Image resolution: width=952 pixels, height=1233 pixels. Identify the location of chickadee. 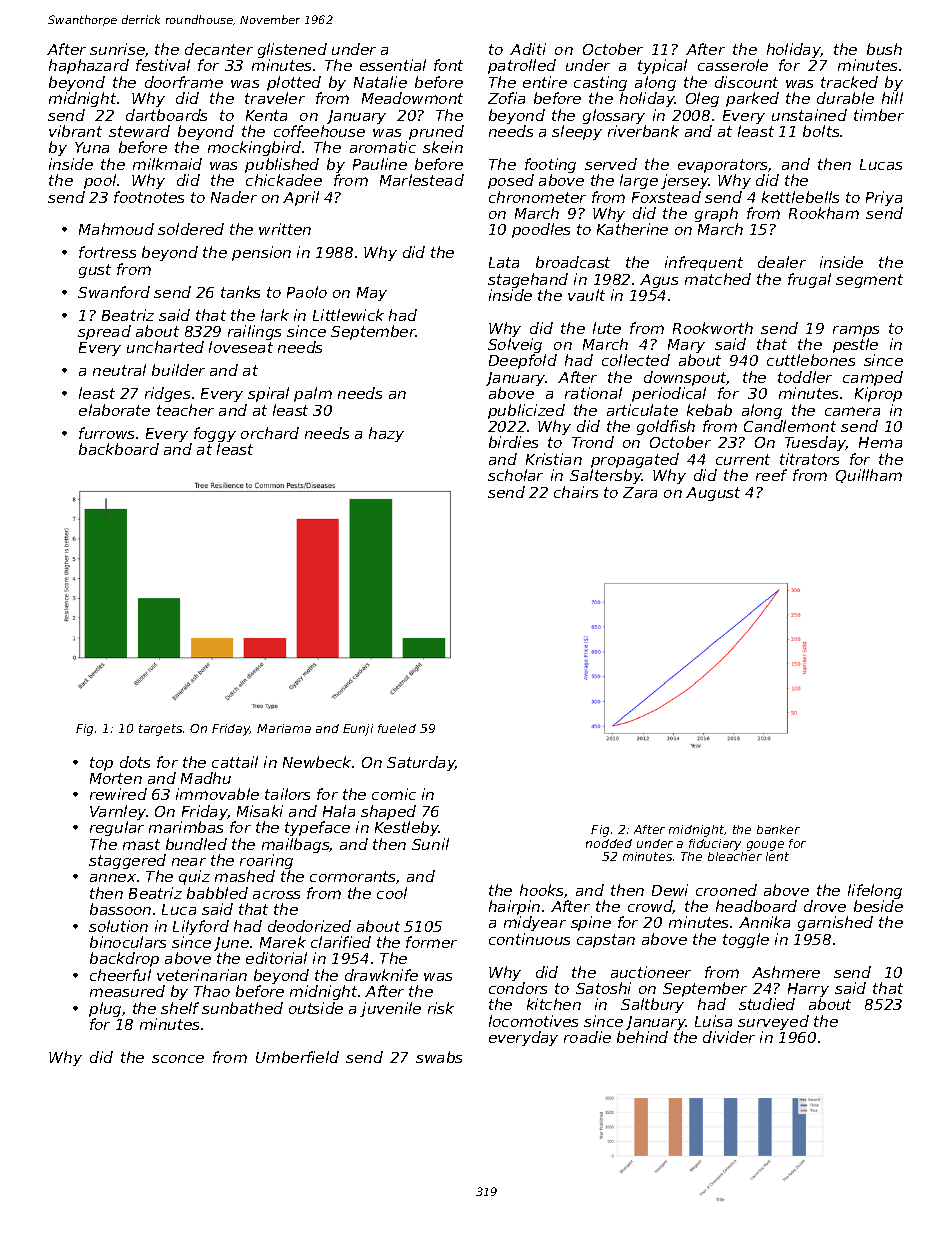
(284, 180).
